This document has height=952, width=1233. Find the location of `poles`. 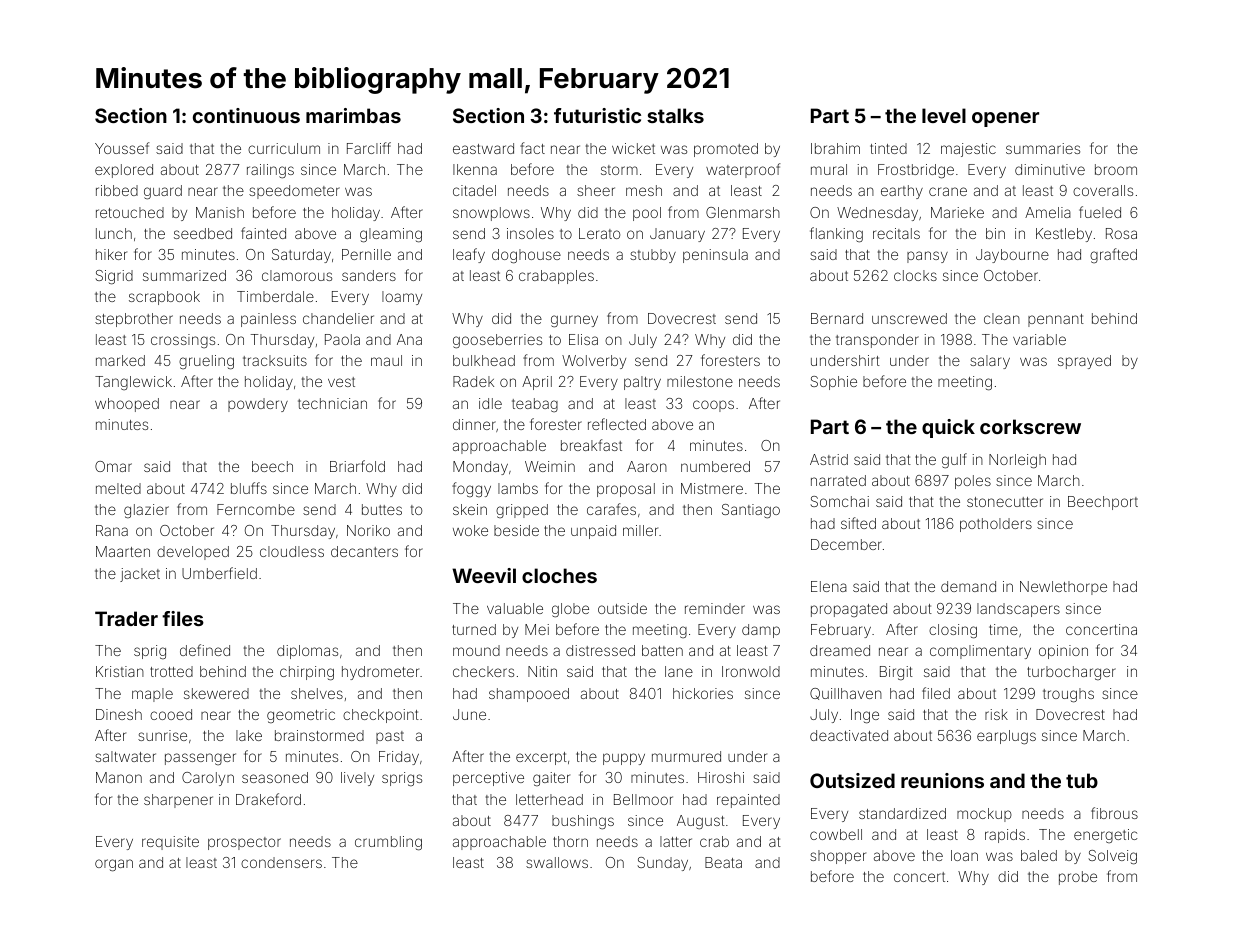

poles is located at coordinates (973, 482).
